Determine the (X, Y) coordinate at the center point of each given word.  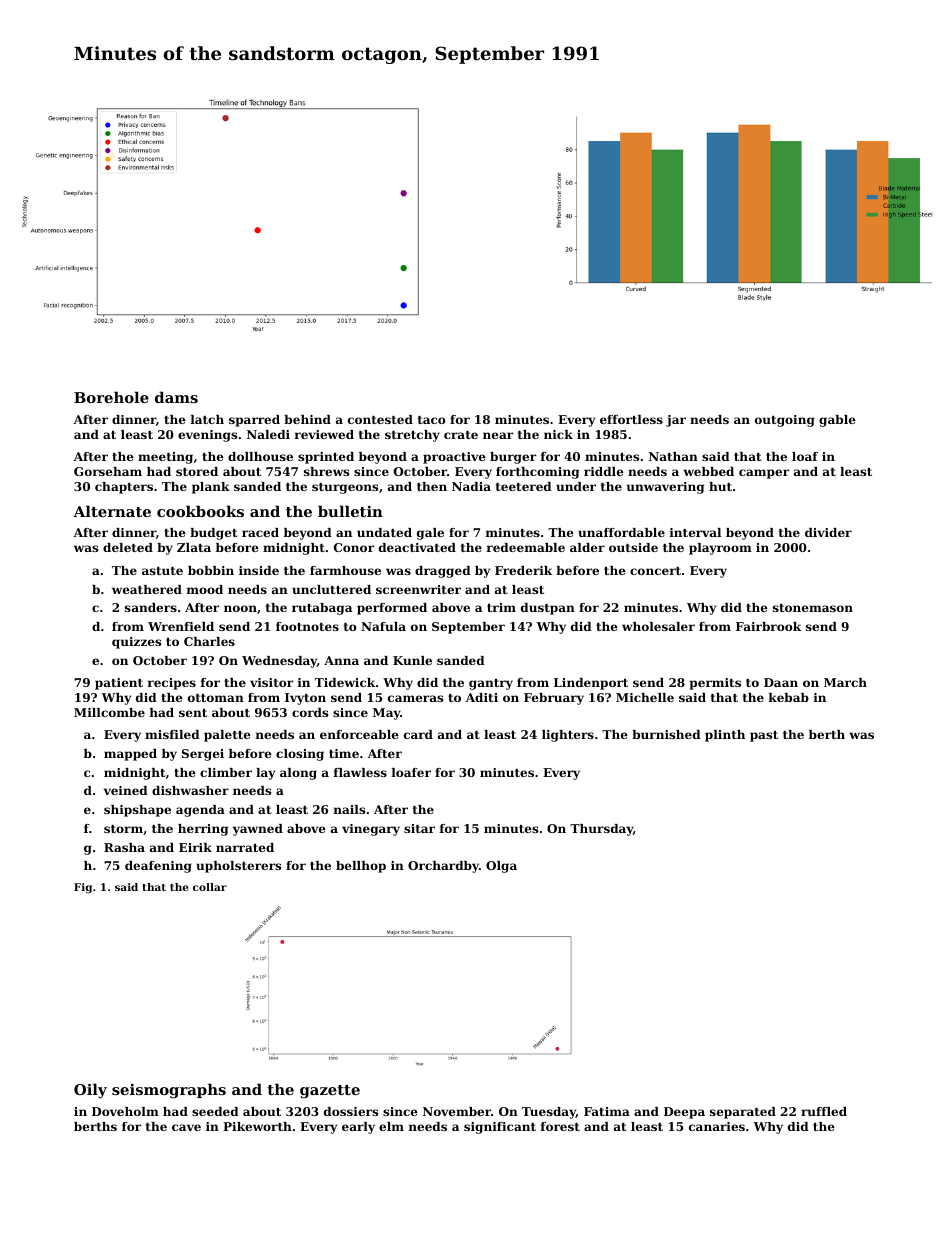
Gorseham (108, 471)
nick (558, 434)
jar (676, 421)
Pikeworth (257, 1126)
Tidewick (345, 682)
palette (227, 736)
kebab (789, 697)
